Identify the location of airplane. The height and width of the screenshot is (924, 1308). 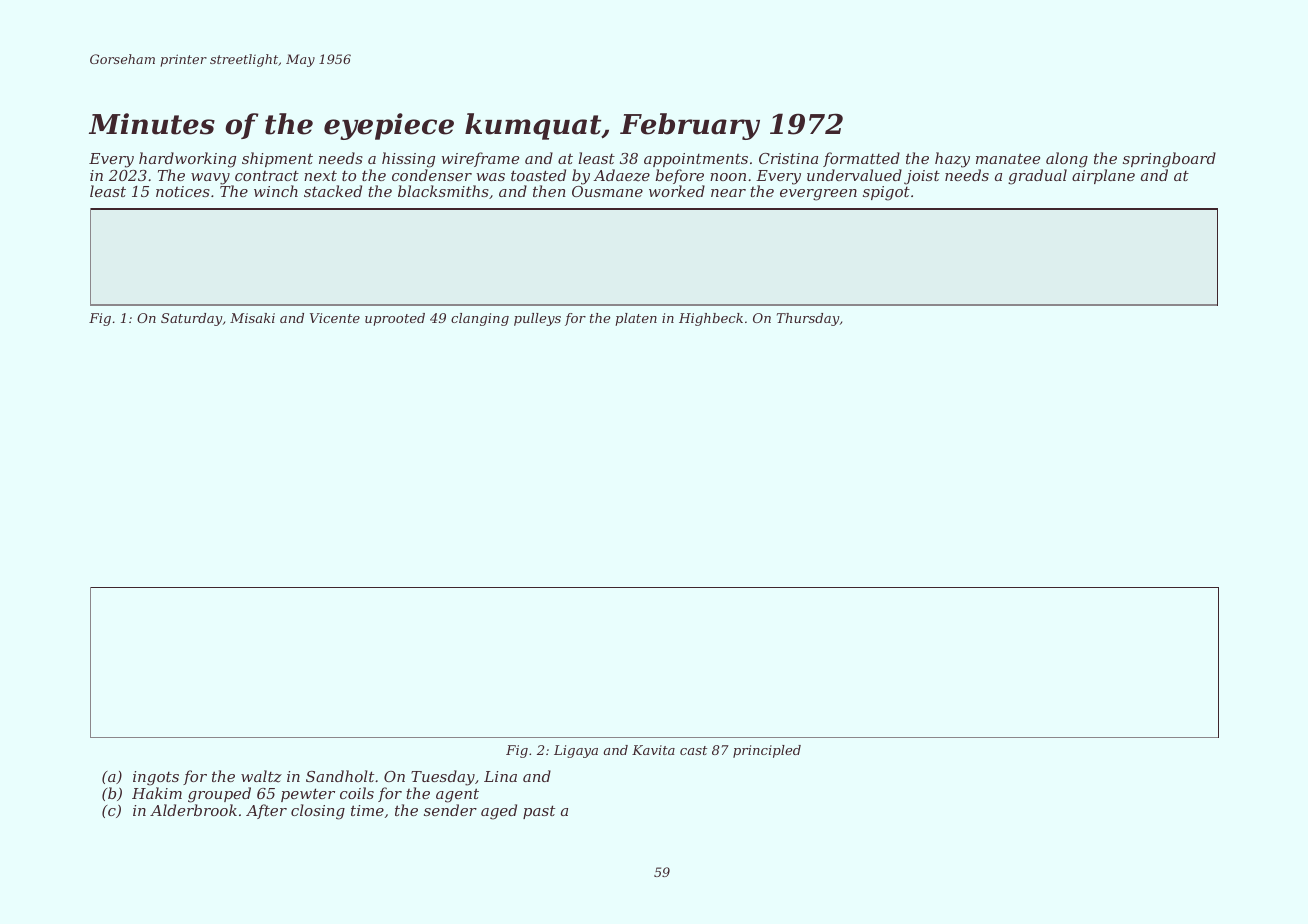
(1103, 176).
